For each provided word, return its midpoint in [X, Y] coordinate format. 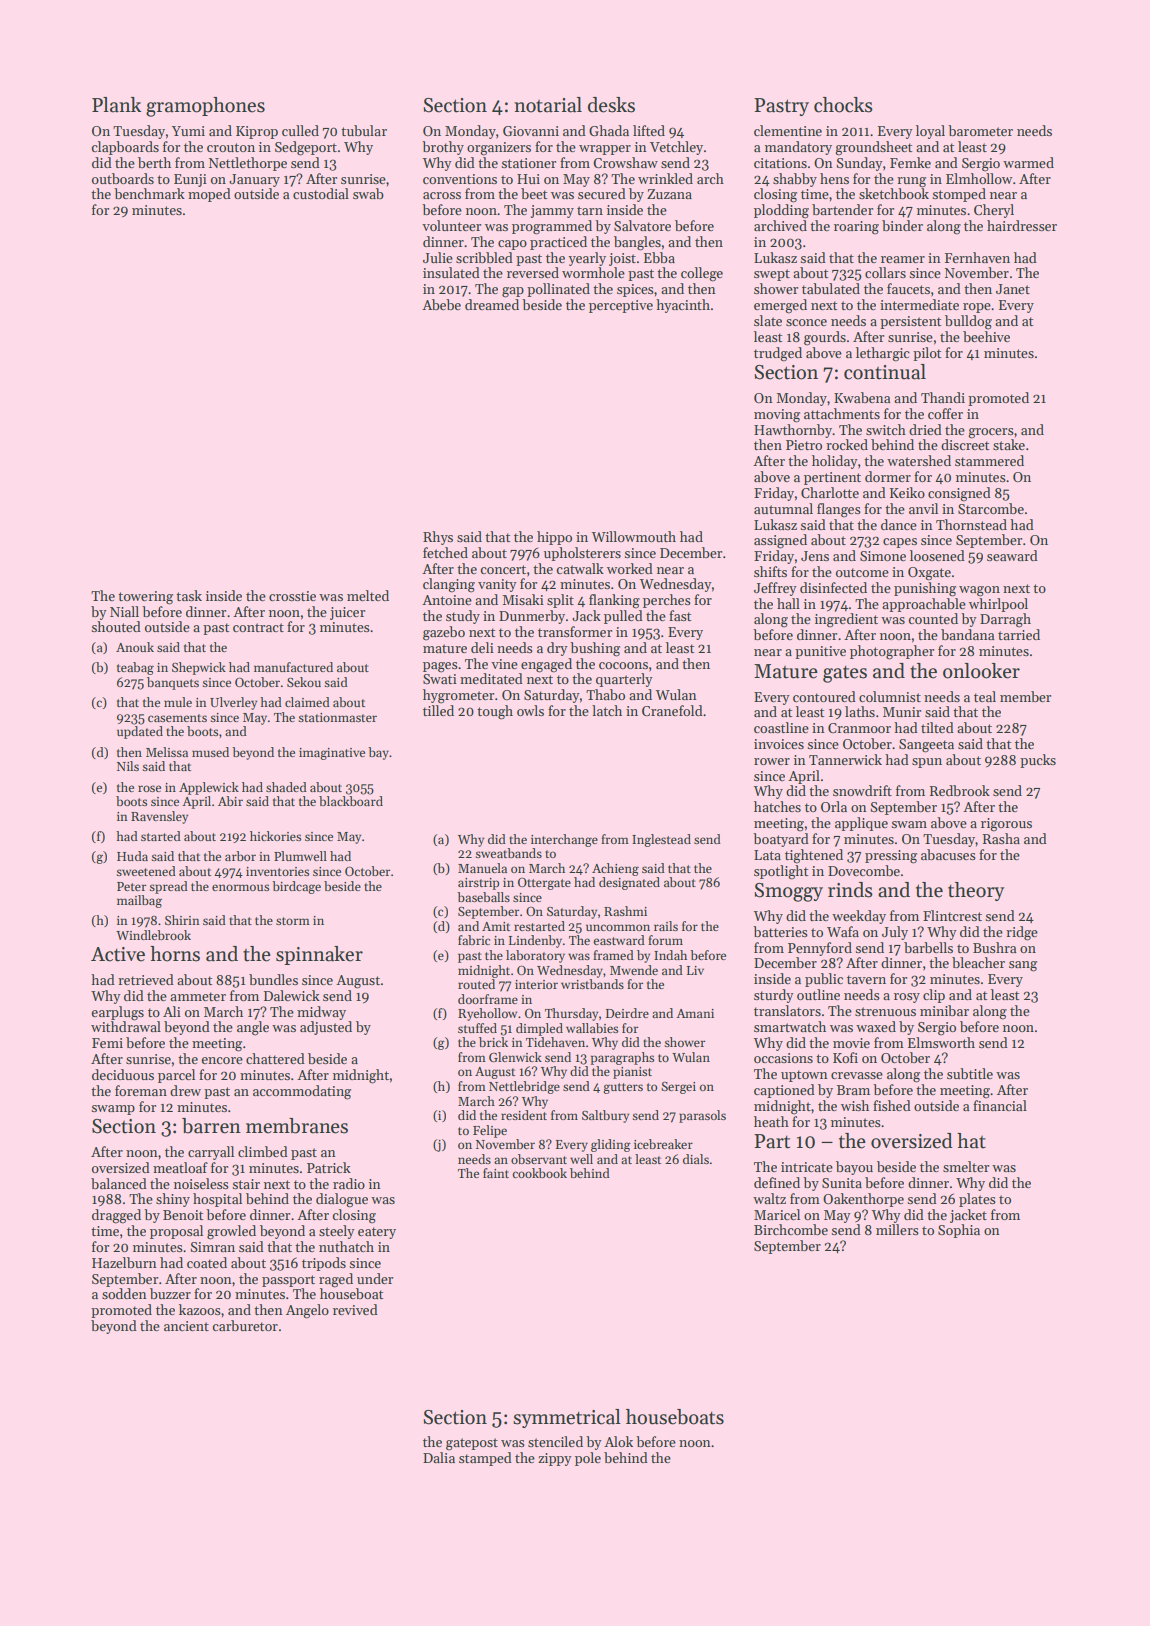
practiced [558, 243]
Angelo [307, 1311]
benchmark [149, 193]
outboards [123, 178]
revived [355, 1309]
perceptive [621, 306]
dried [925, 429]
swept [772, 275]
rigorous [1006, 825]
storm [293, 921]
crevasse [857, 1075]
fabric [474, 940]
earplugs [118, 1013]
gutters [623, 1088]
